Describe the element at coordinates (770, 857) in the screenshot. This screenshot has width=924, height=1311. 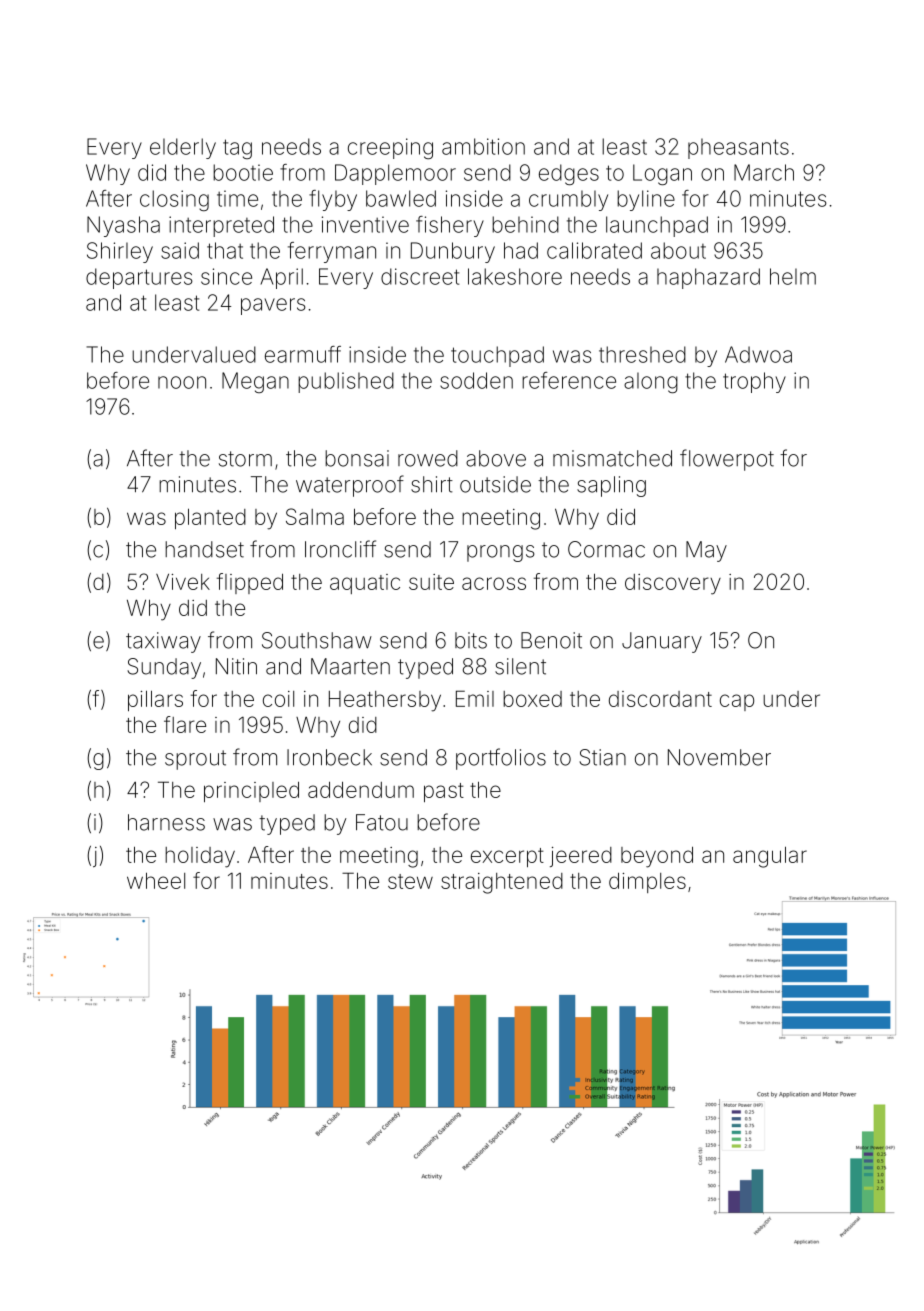
I see `angular` at that location.
